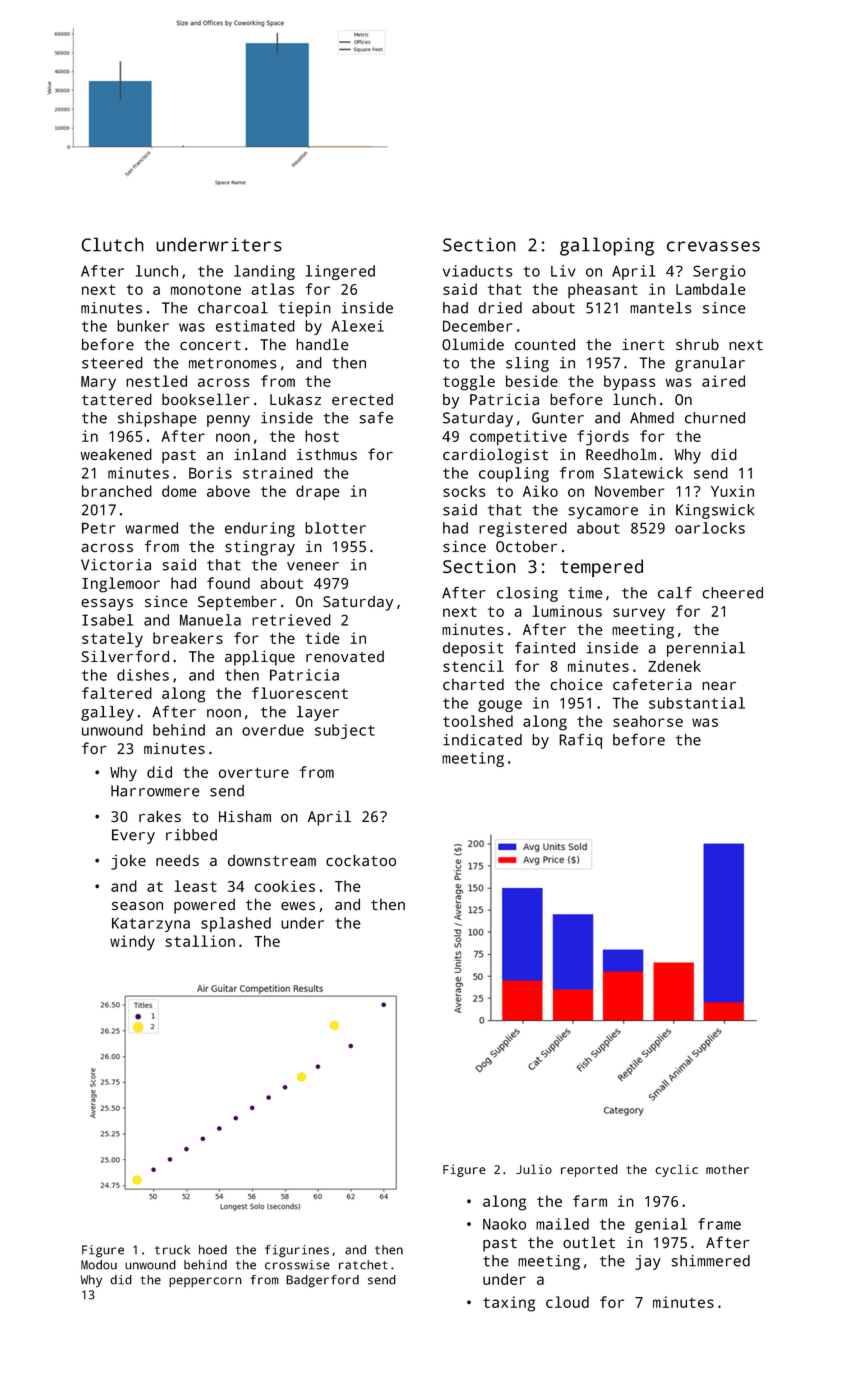 The image size is (849, 1400). What do you see at coordinates (601, 568) in the screenshot?
I see `tempered` at bounding box center [601, 568].
